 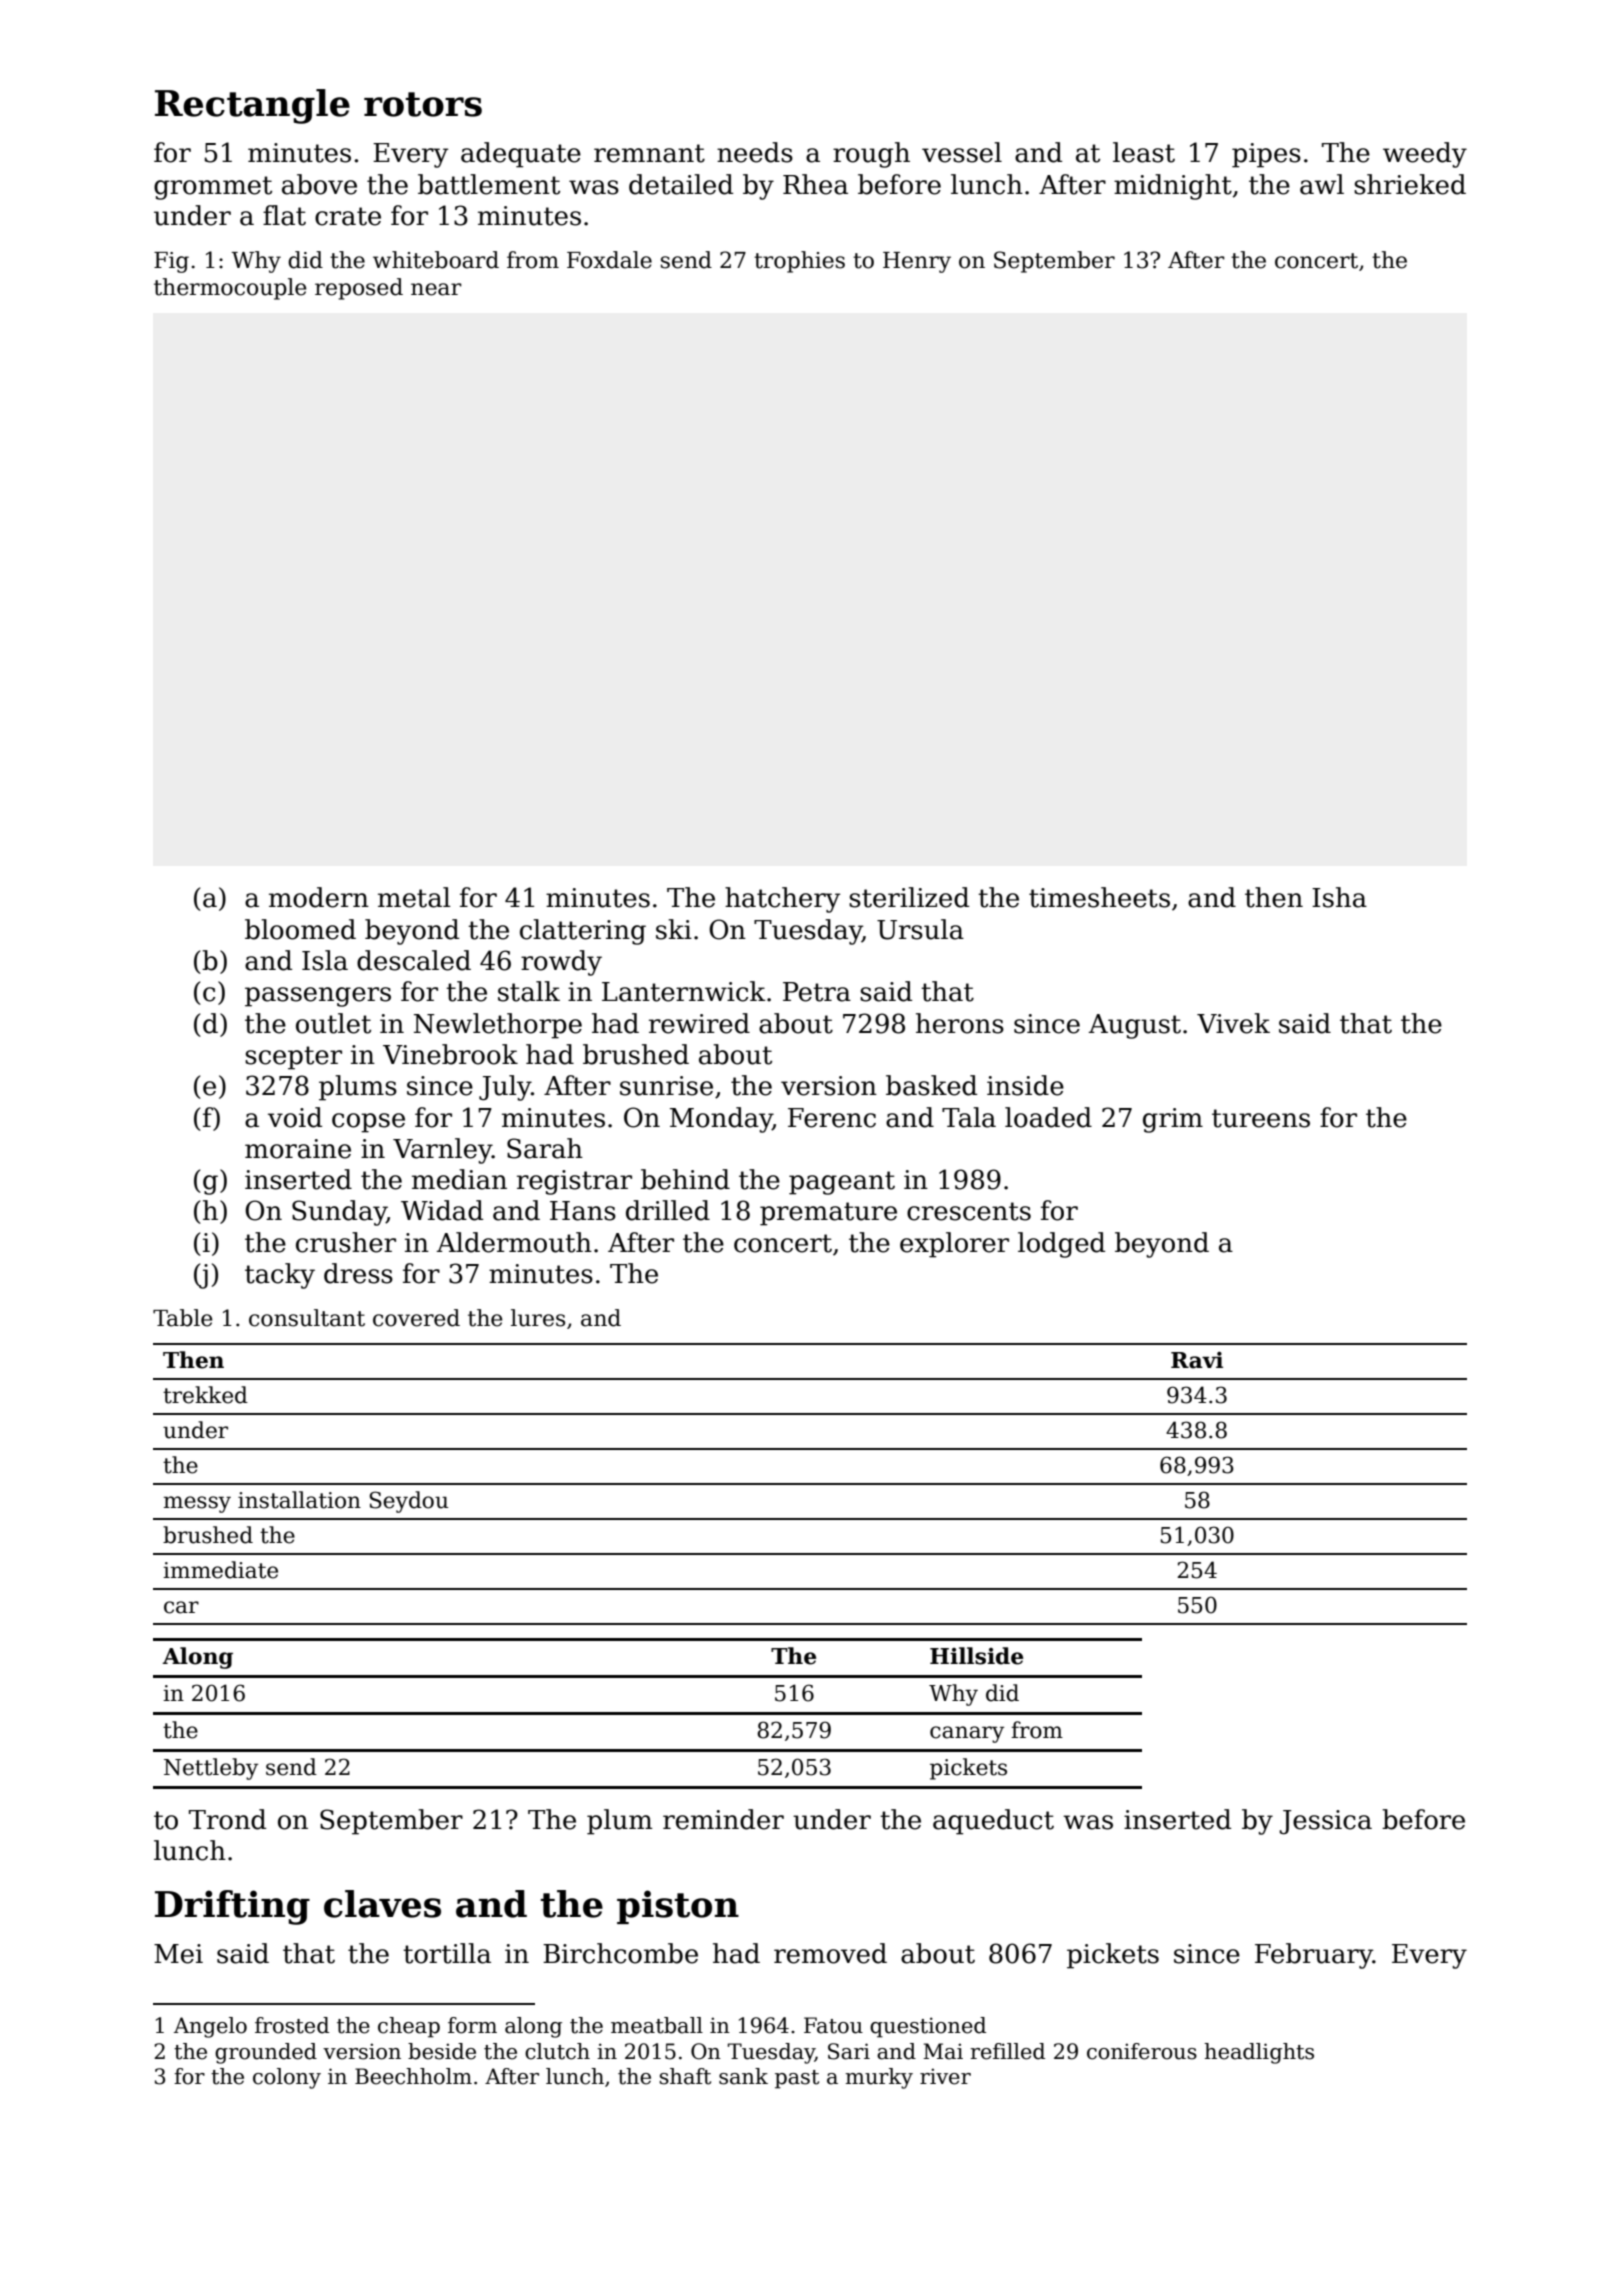 I want to click on timesheets, so click(x=1099, y=897).
